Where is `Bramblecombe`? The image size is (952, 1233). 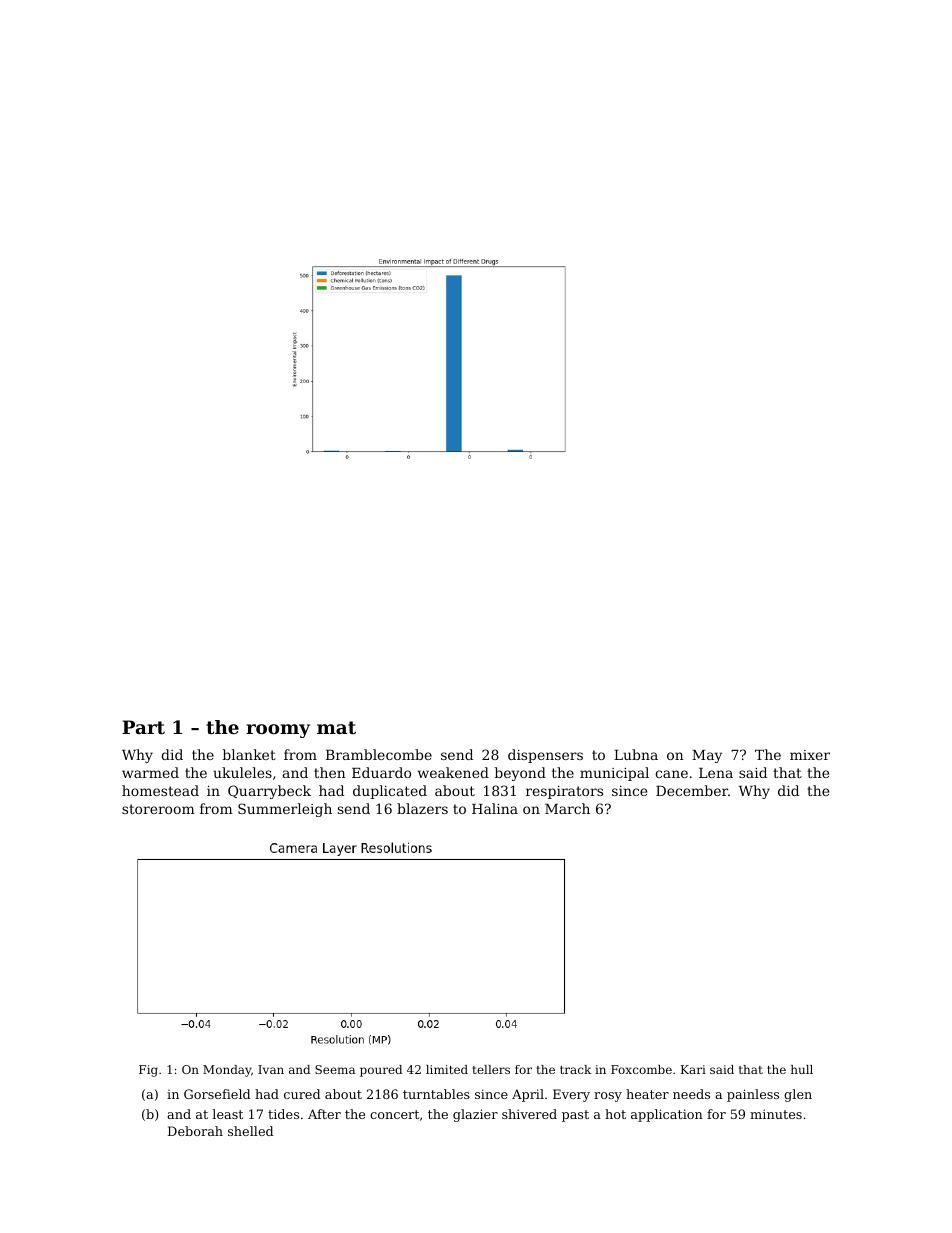 Bramblecombe is located at coordinates (379, 754).
